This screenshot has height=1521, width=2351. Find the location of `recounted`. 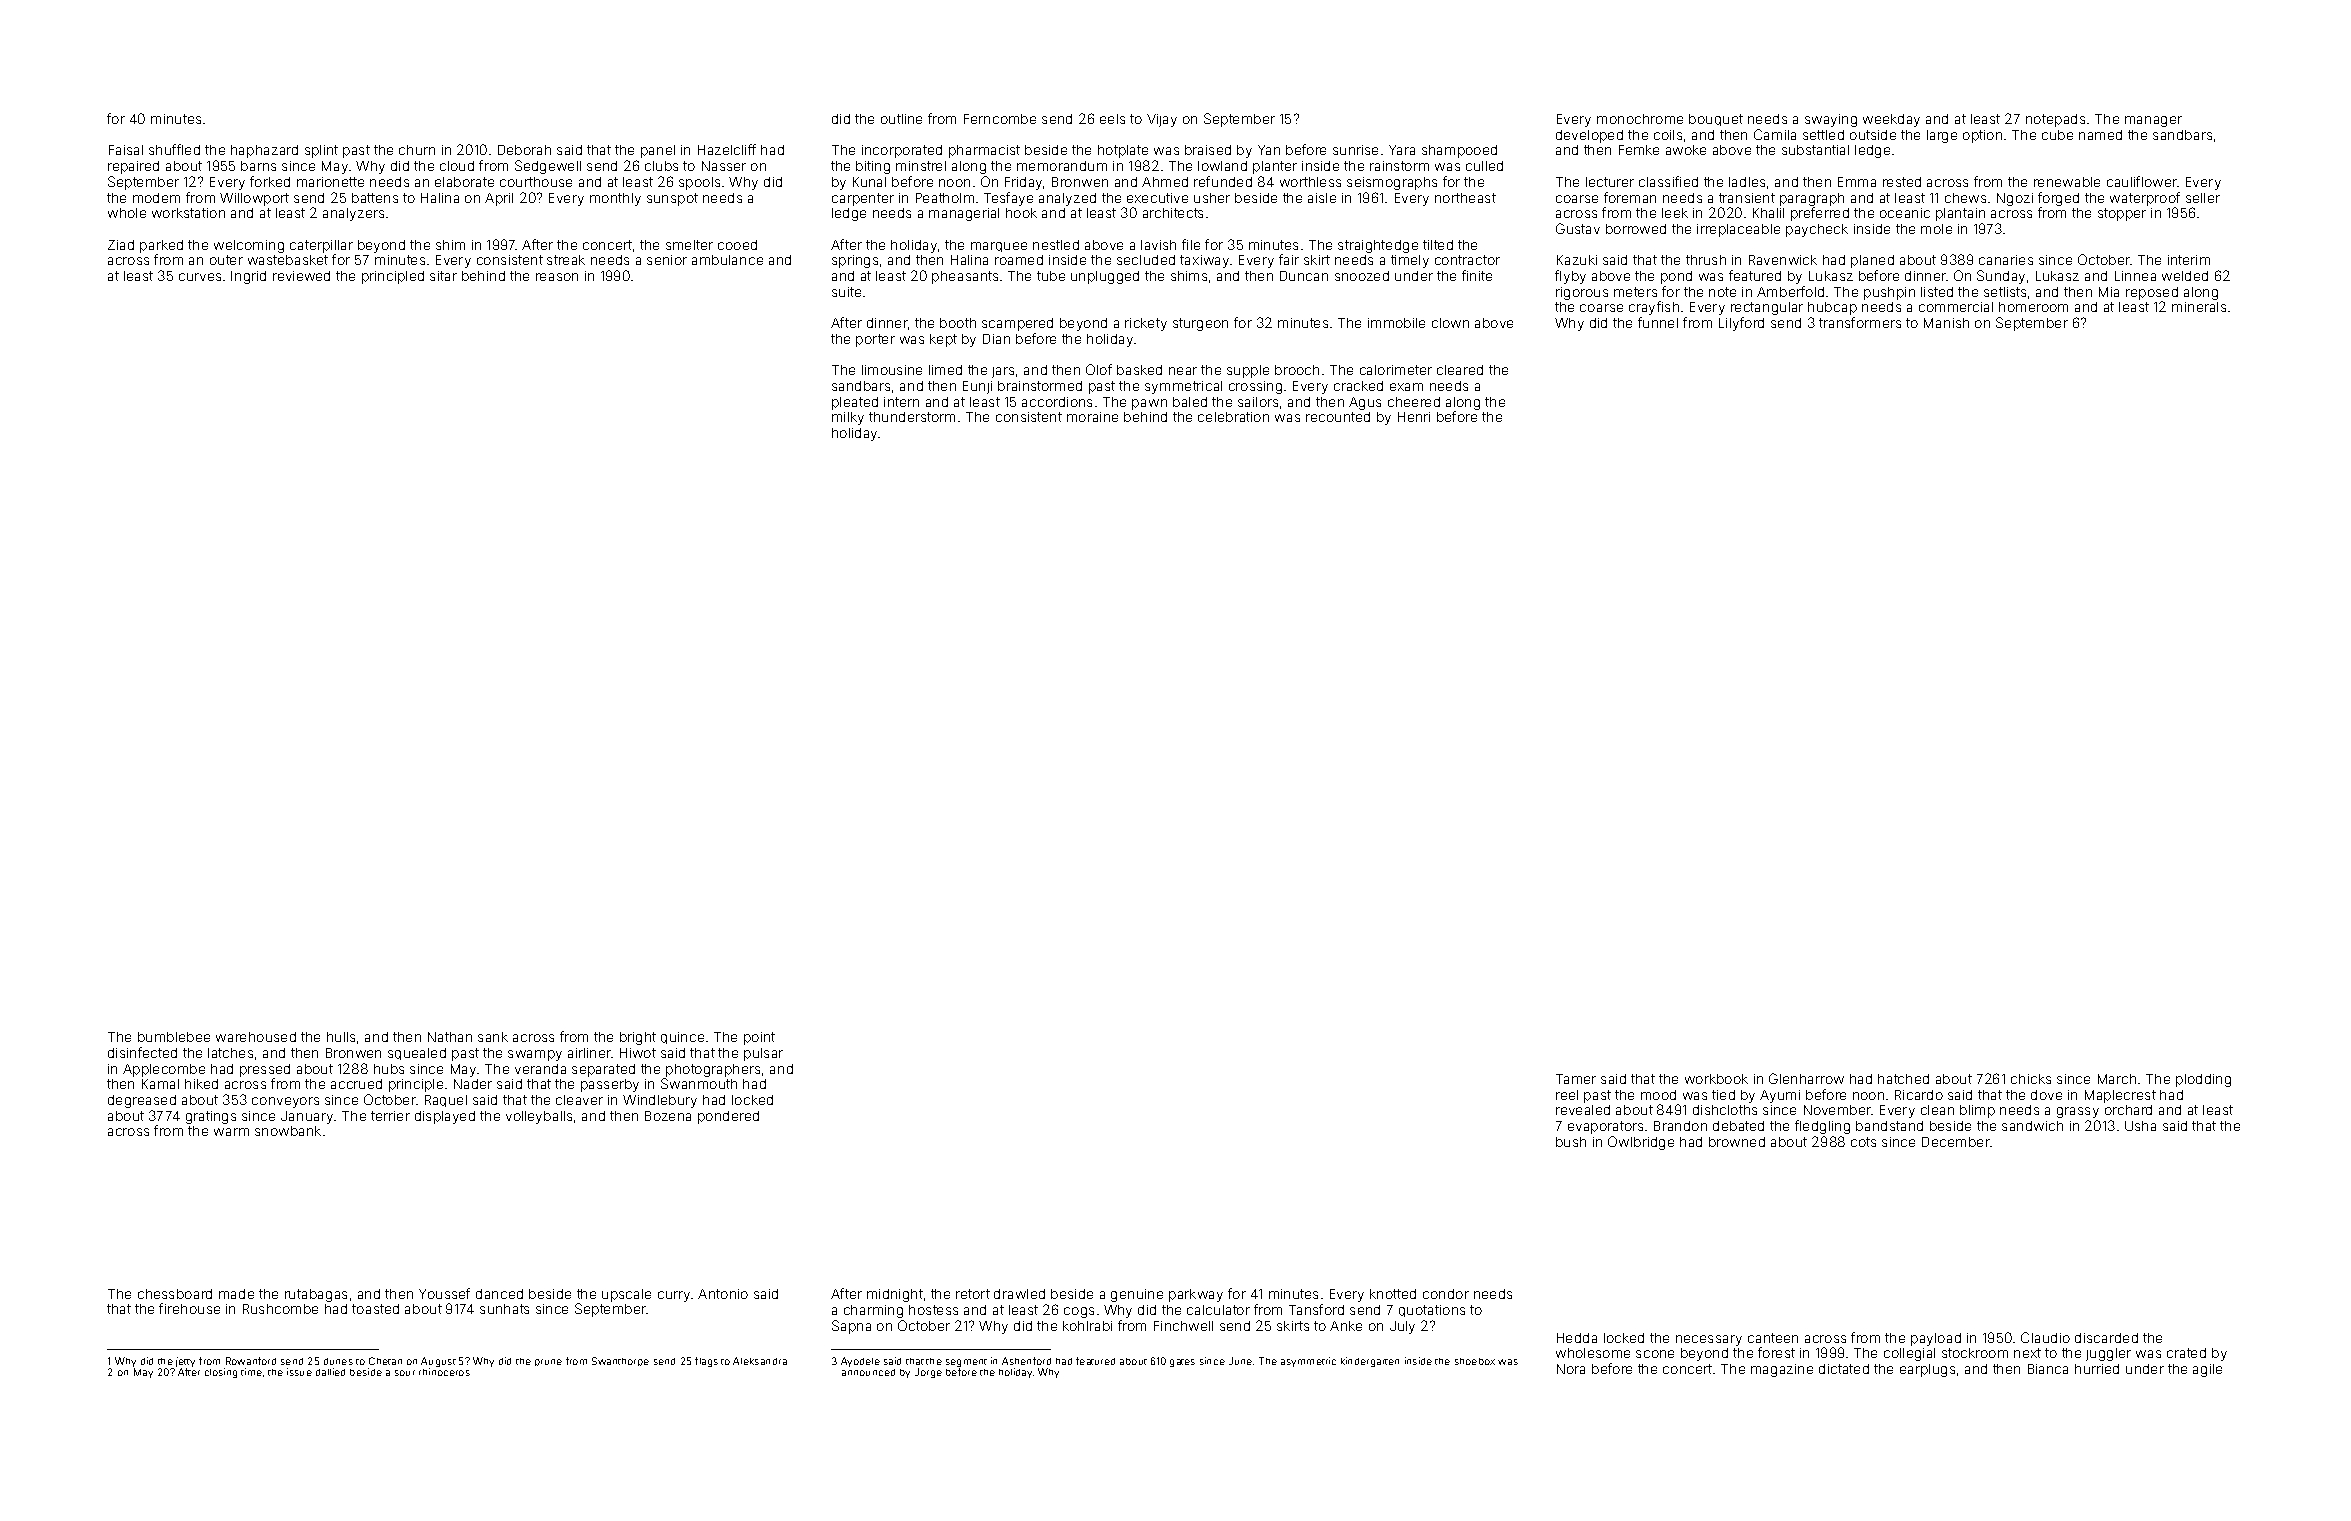

recounted is located at coordinates (1338, 417).
